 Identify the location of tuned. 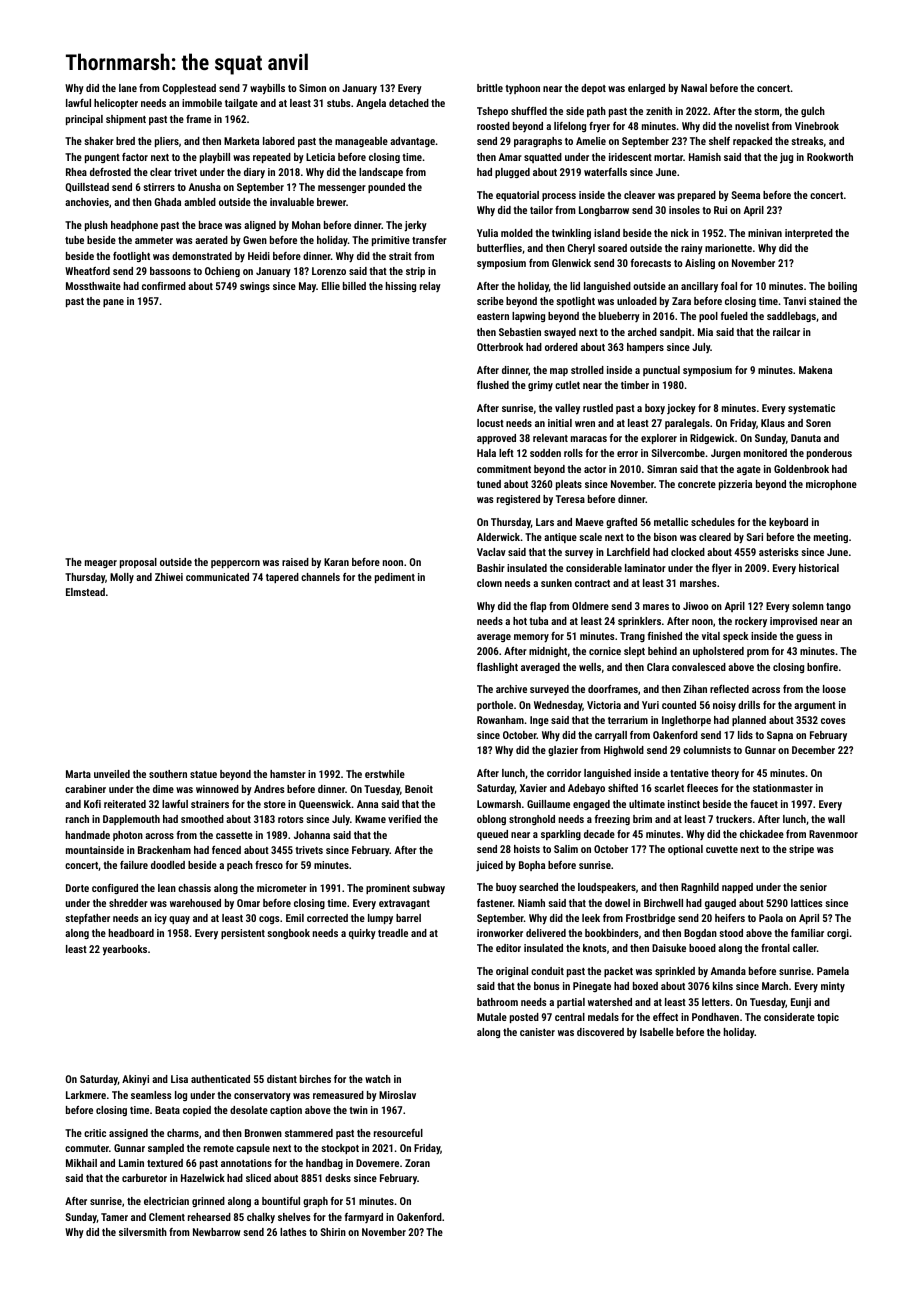
(489, 484).
